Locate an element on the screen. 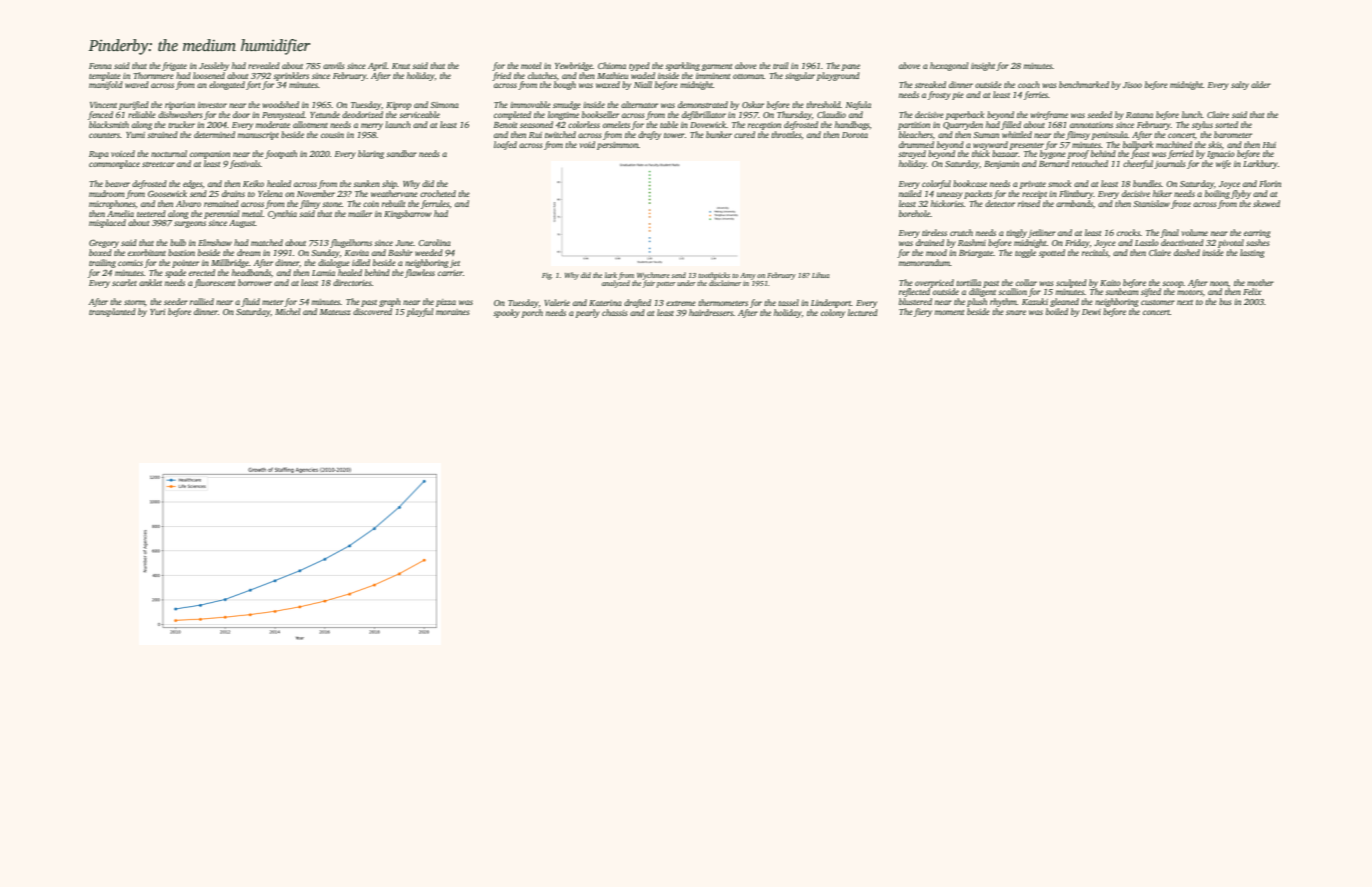 The width and height of the screenshot is (1372, 887). Kaito is located at coordinates (1110, 283).
